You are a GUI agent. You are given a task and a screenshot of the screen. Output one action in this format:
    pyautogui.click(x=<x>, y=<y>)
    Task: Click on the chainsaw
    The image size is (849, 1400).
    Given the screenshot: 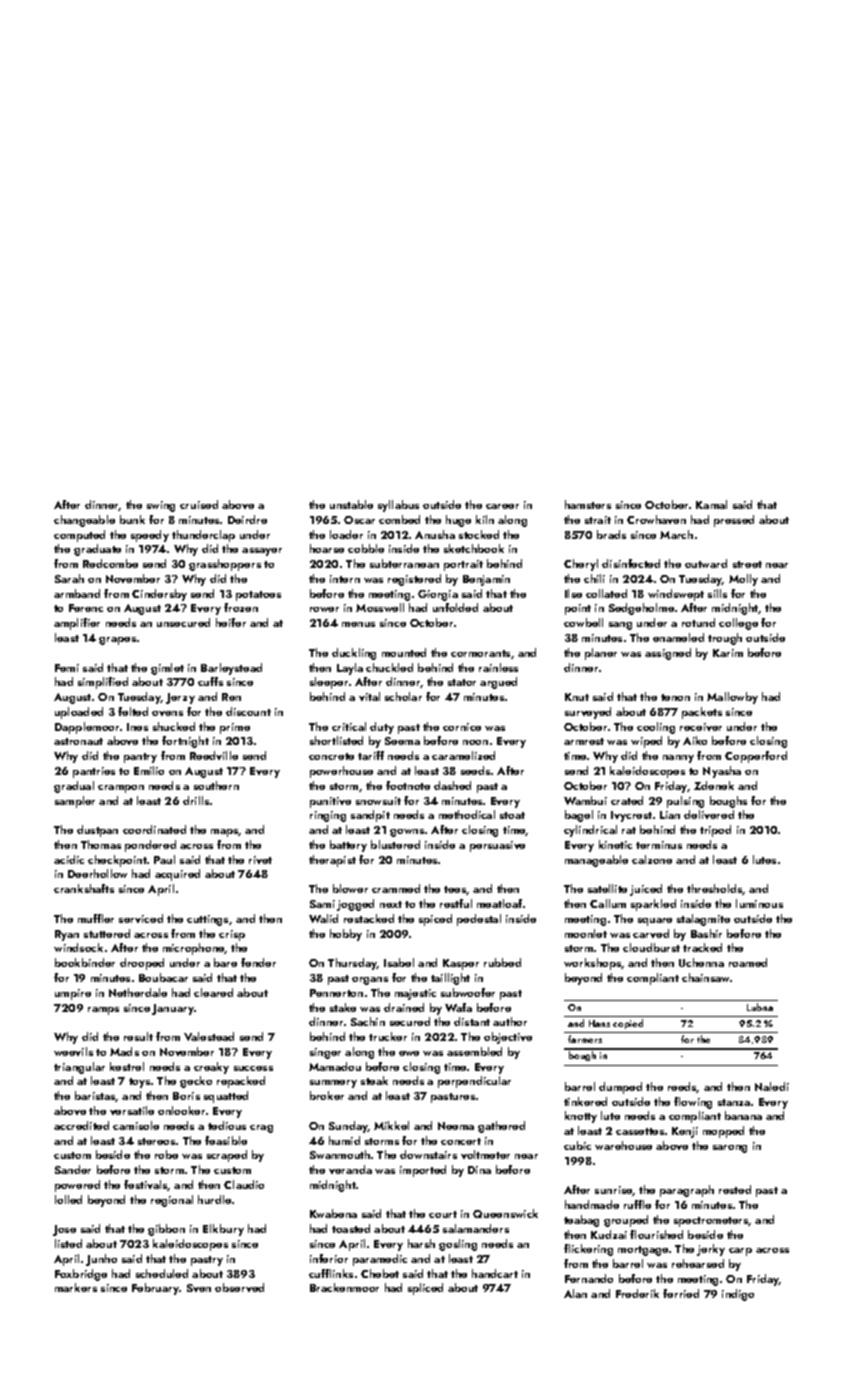 What is the action you would take?
    pyautogui.click(x=706, y=977)
